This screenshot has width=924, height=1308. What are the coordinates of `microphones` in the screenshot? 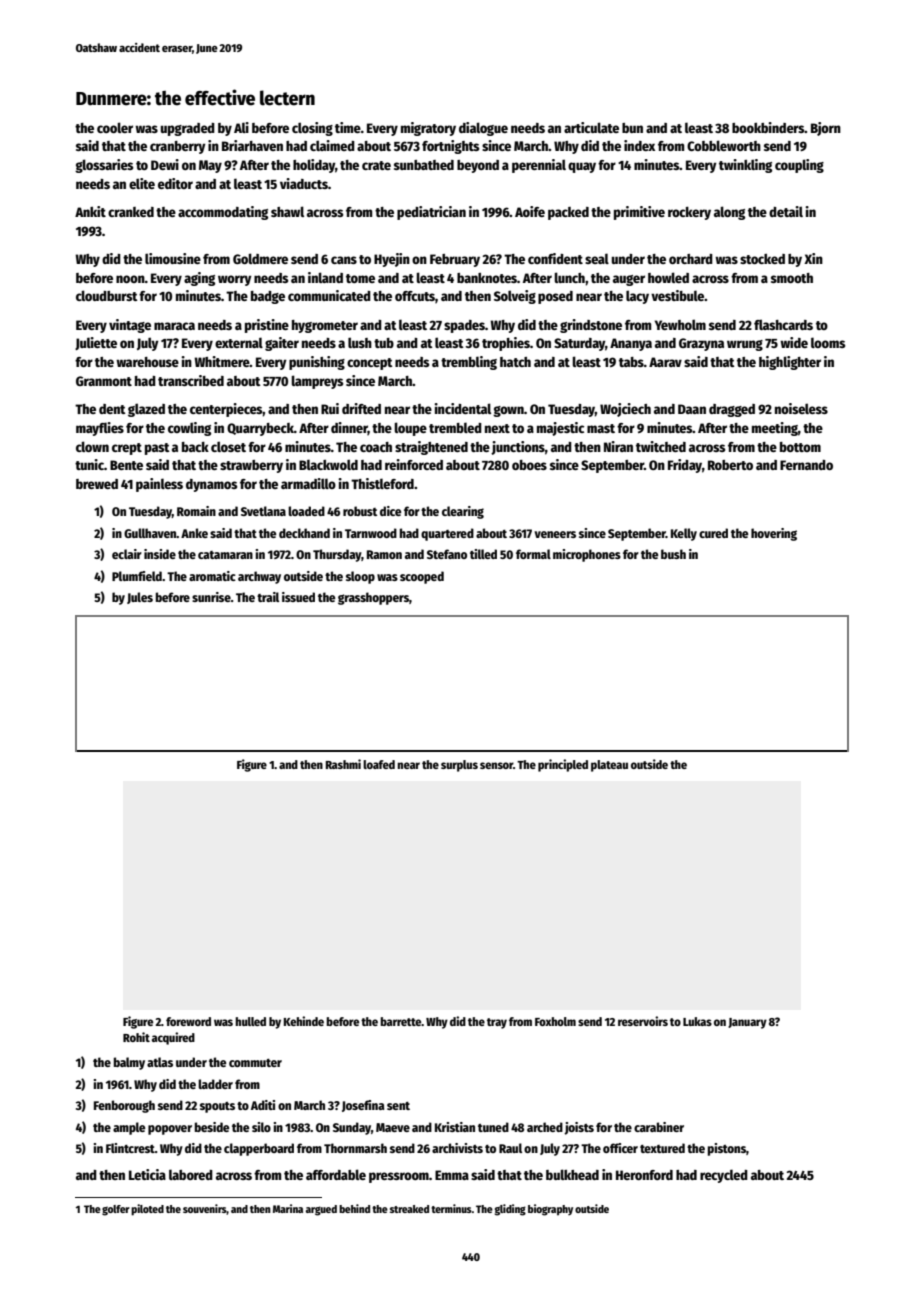 It's located at (587, 555).
